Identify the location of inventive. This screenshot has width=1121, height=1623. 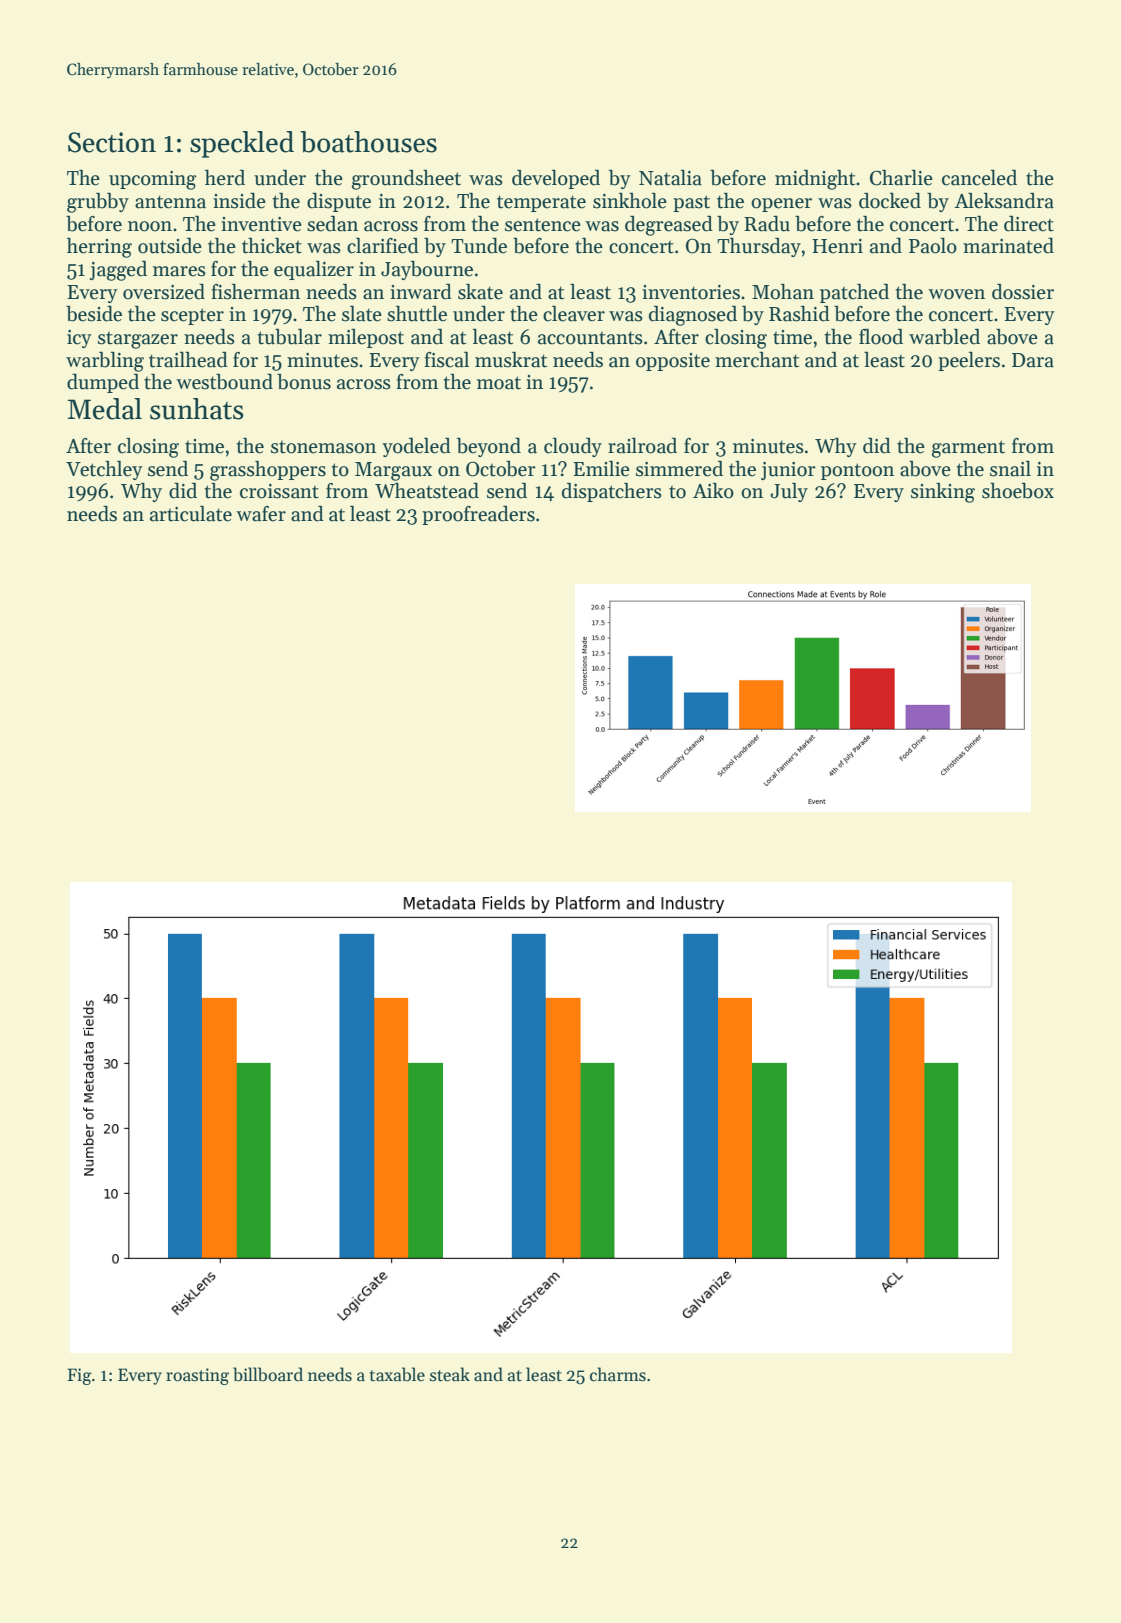
(261, 224).
